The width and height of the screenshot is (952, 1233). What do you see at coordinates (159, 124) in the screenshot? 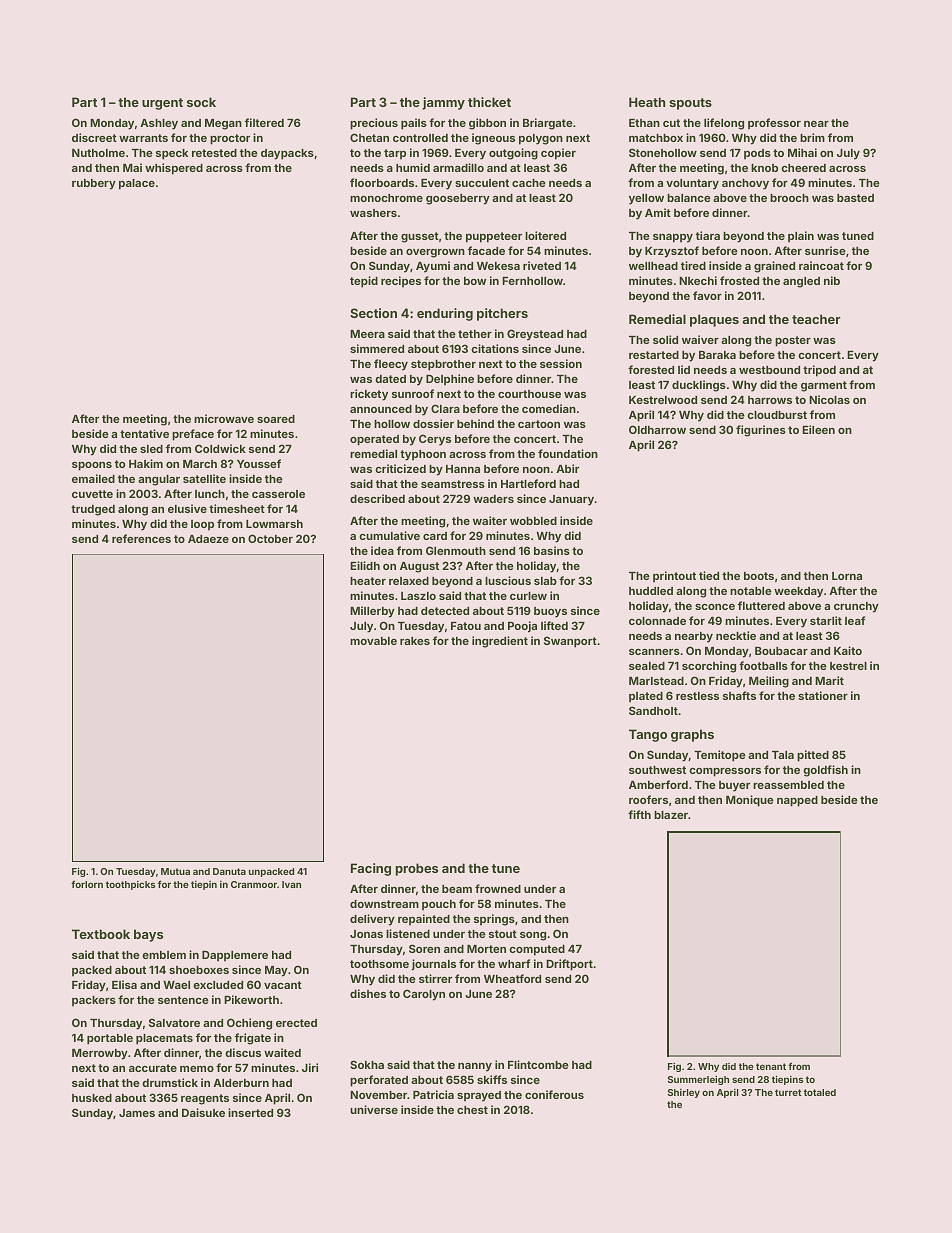
I see `Ashley` at bounding box center [159, 124].
